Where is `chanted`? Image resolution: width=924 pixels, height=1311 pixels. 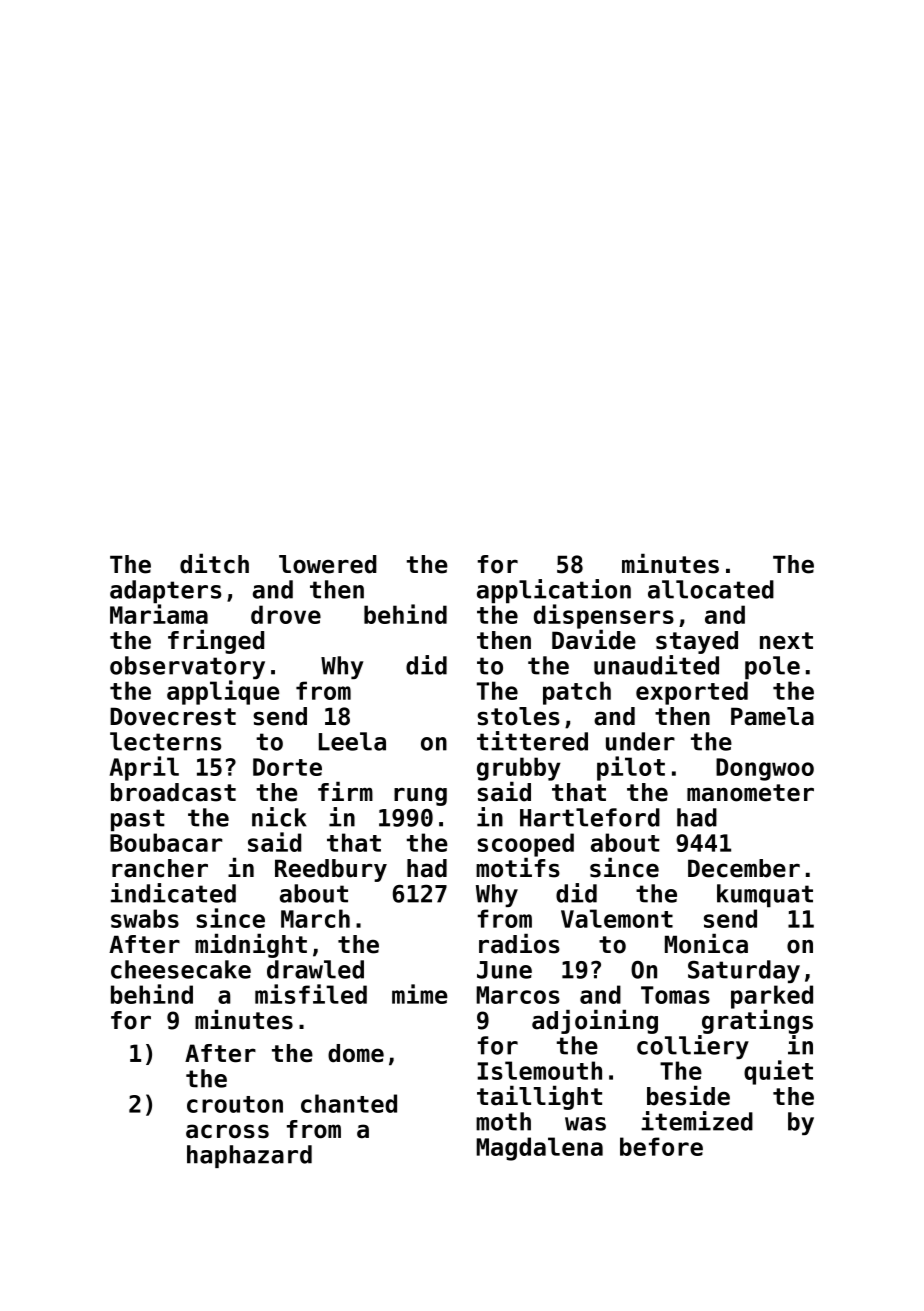 chanted is located at coordinates (349, 1103).
